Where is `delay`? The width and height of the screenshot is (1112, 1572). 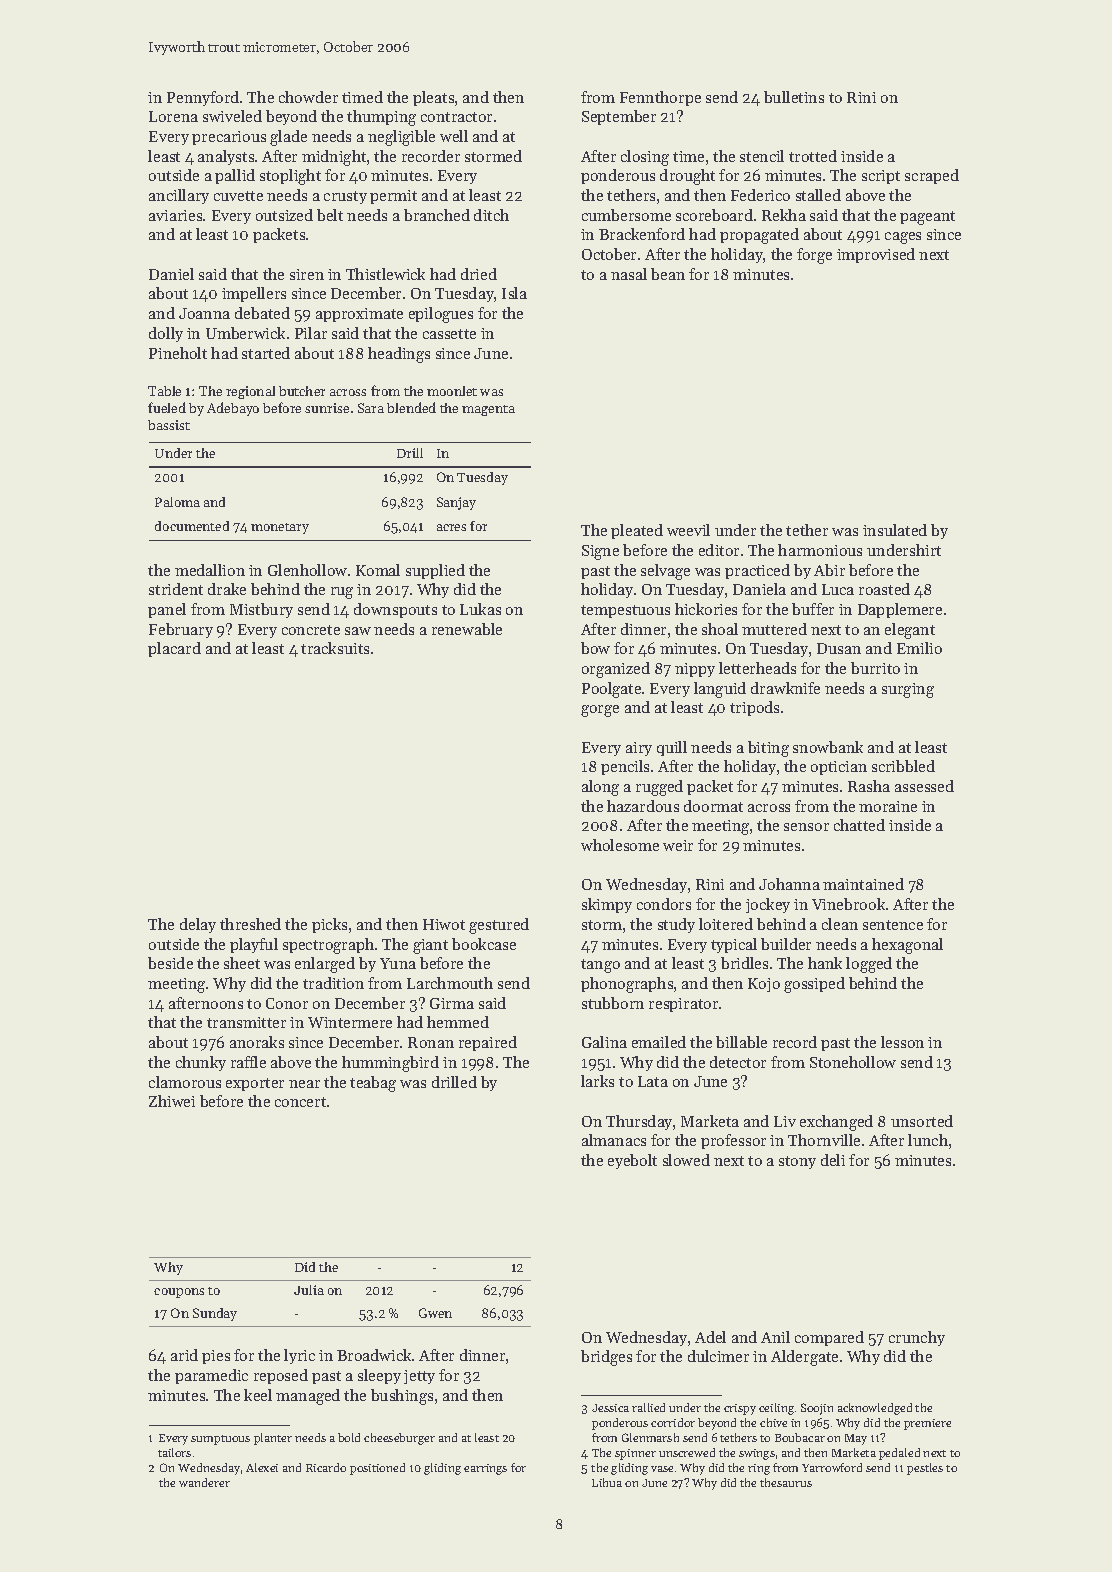
delay is located at coordinates (198, 925).
